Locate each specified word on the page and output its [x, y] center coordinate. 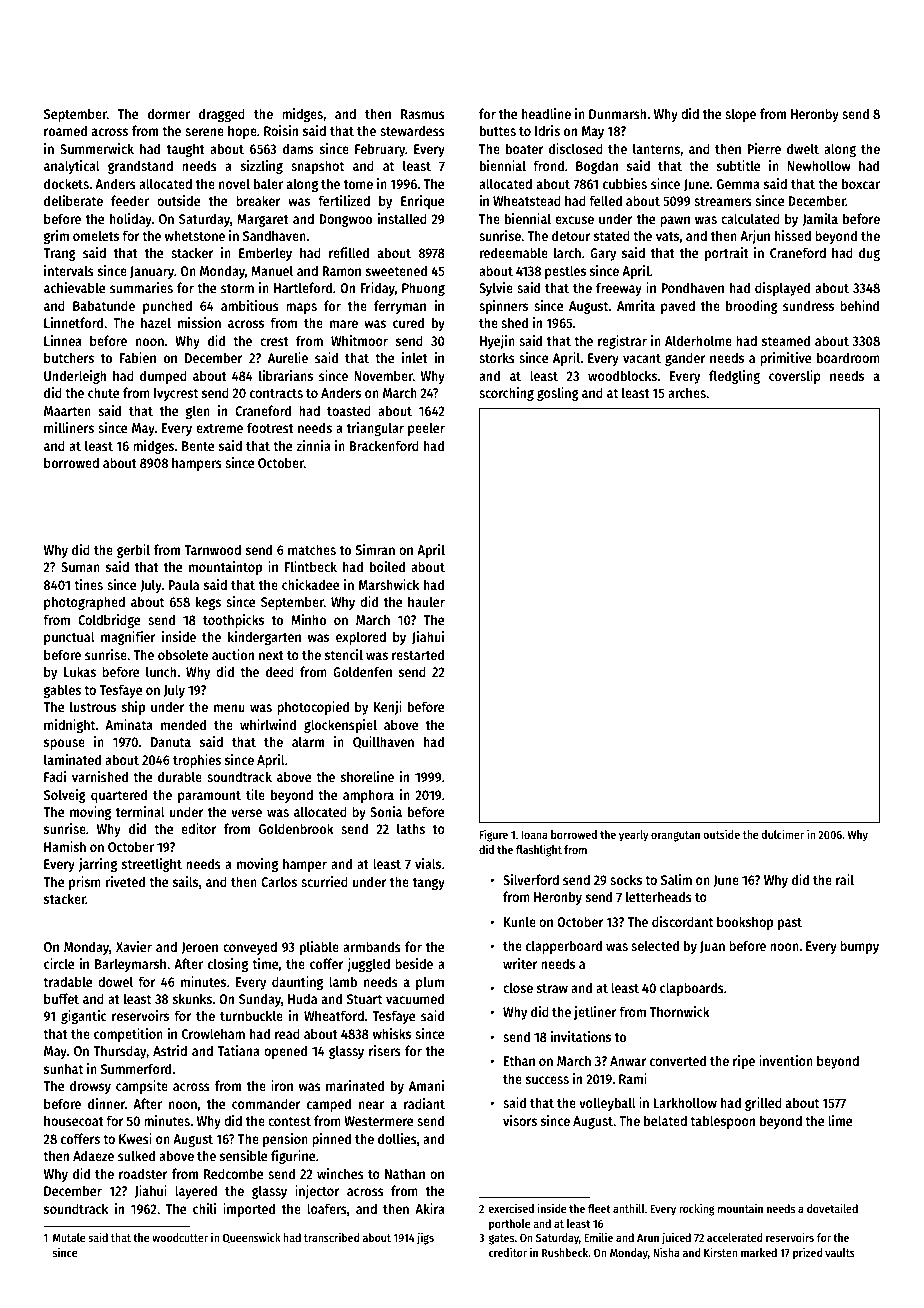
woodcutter [180, 1237]
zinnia [313, 445]
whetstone [195, 235]
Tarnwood [212, 549]
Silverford [531, 879]
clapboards [692, 989]
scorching [506, 394]
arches [687, 392]
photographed [84, 603]
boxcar [861, 183]
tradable [67, 981]
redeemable [514, 252]
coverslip [795, 377]
